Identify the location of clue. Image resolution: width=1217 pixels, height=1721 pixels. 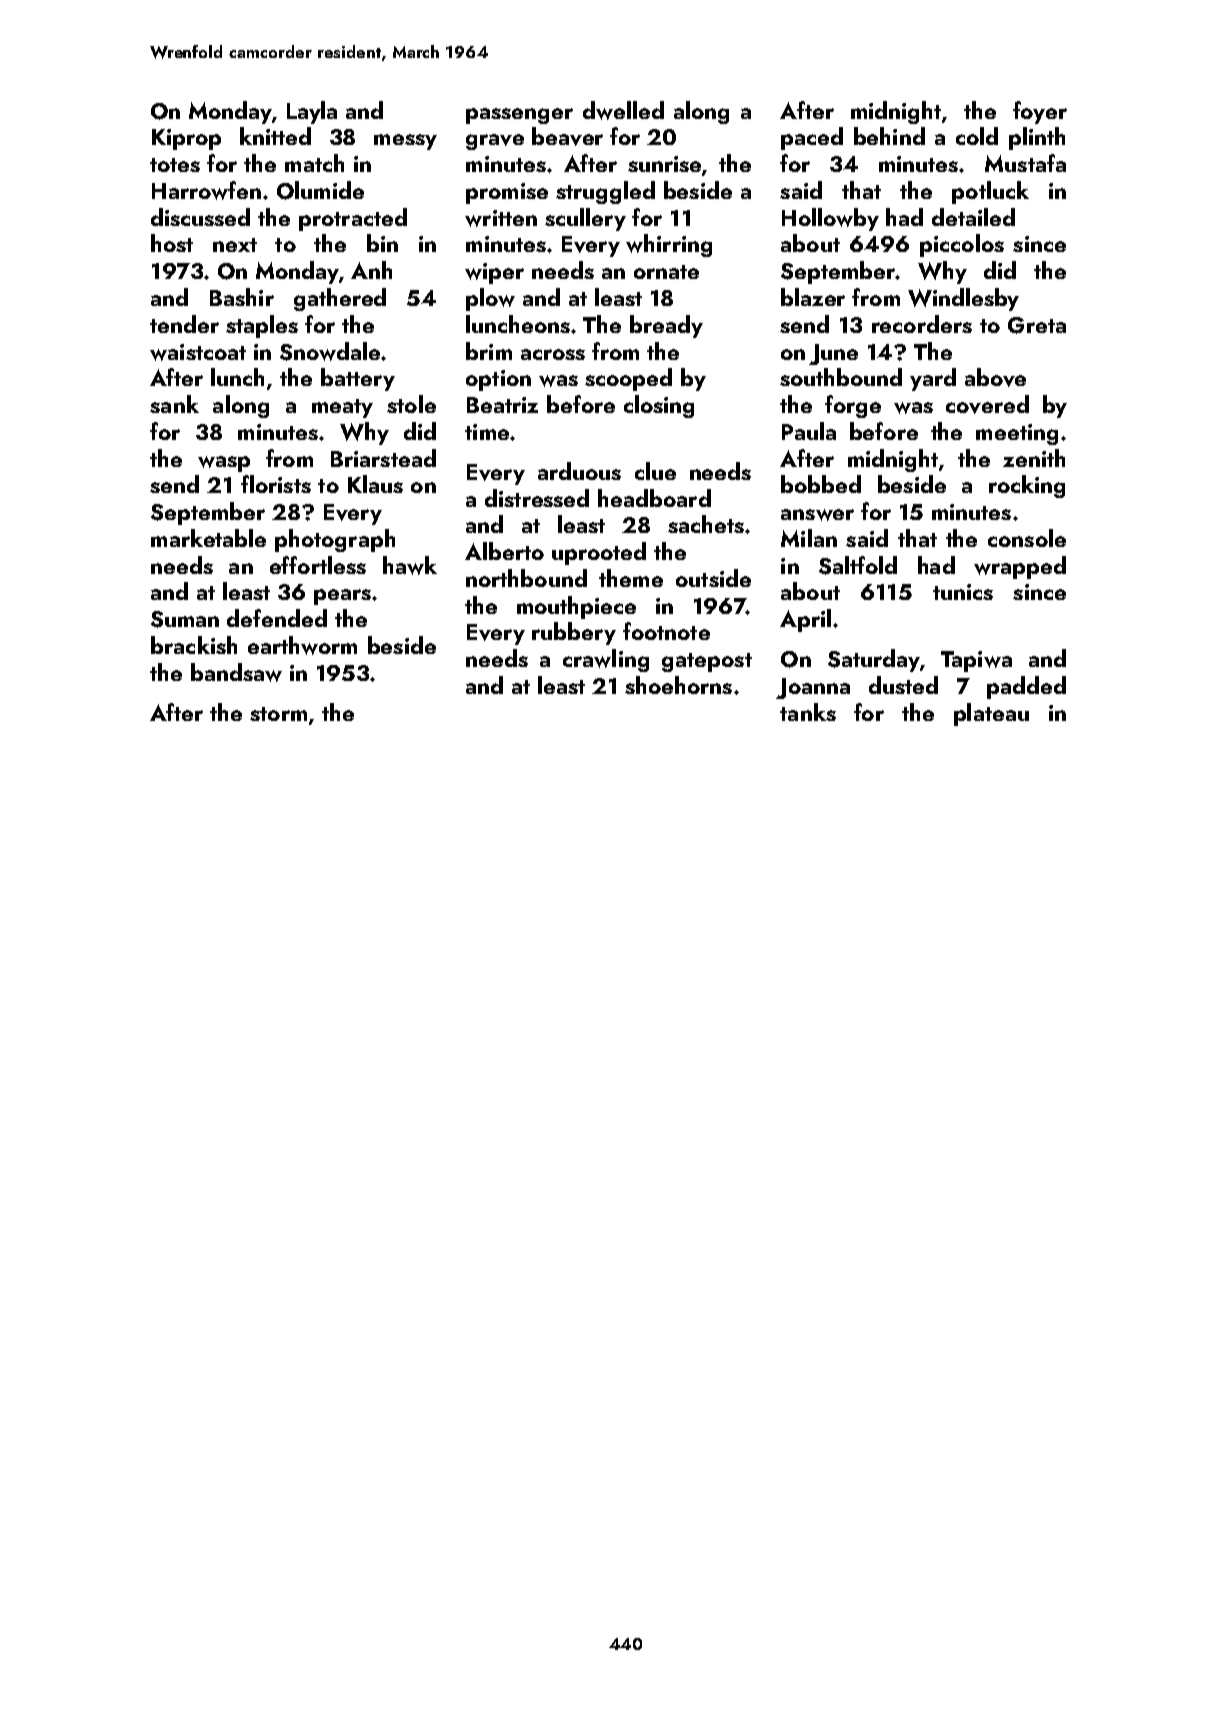
(655, 471).
